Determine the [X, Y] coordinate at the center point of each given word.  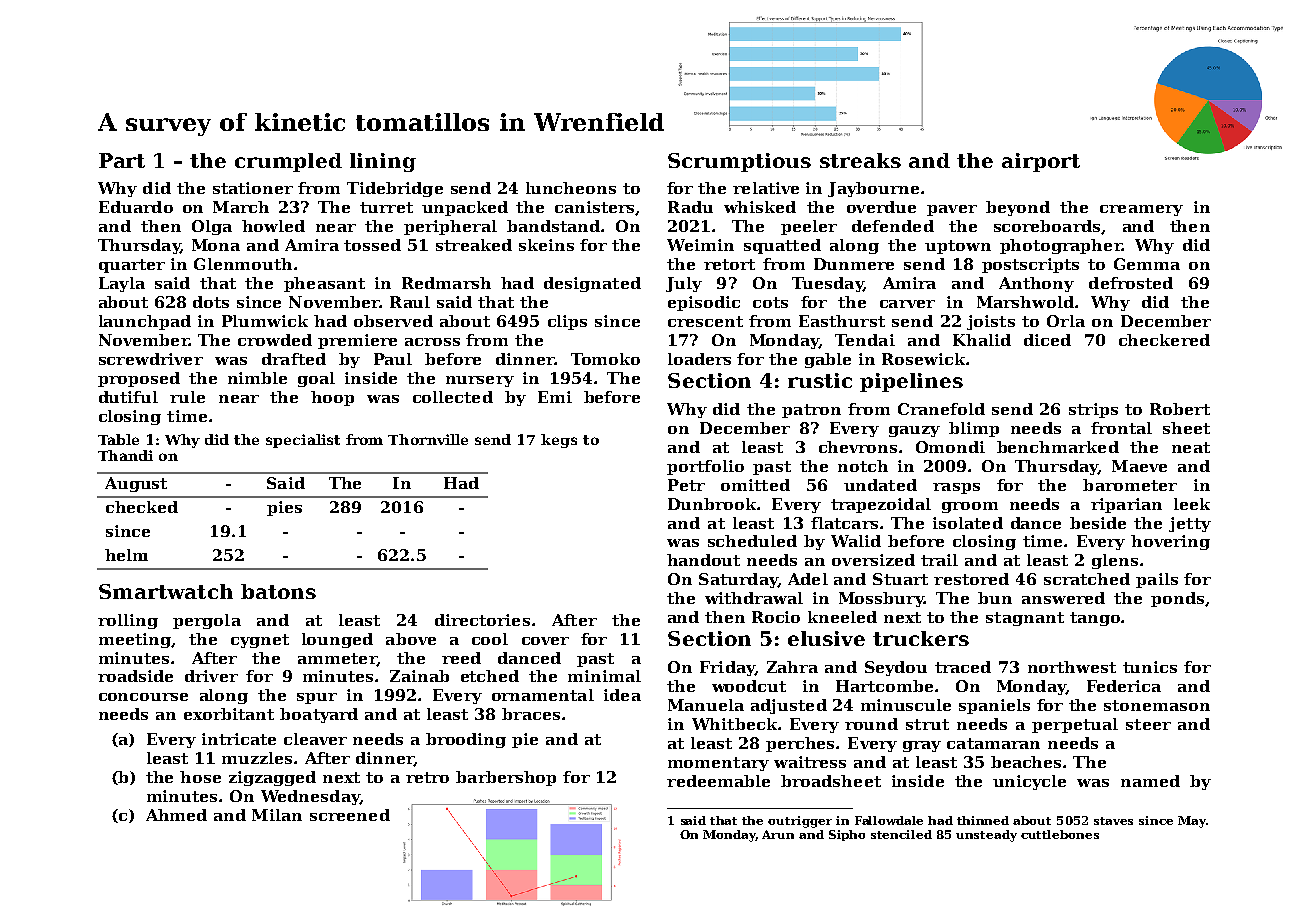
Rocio [776, 617]
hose [200, 777]
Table [118, 439]
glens [1115, 561]
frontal [1121, 428]
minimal [604, 676]
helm [126, 555]
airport [1041, 162]
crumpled [288, 162]
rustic [820, 380]
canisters [594, 207]
